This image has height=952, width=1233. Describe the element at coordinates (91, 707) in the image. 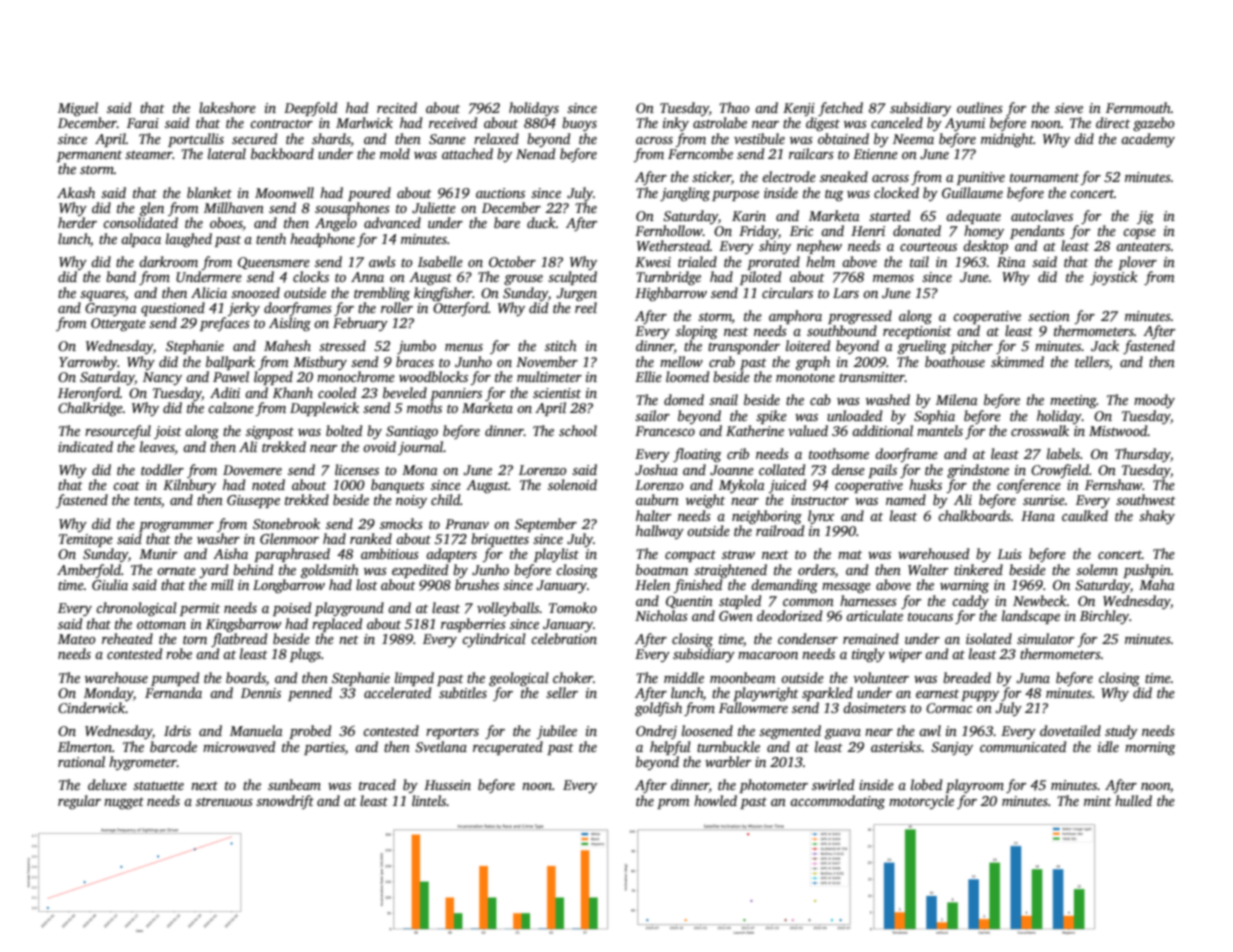

I see `Cinderwick` at that location.
